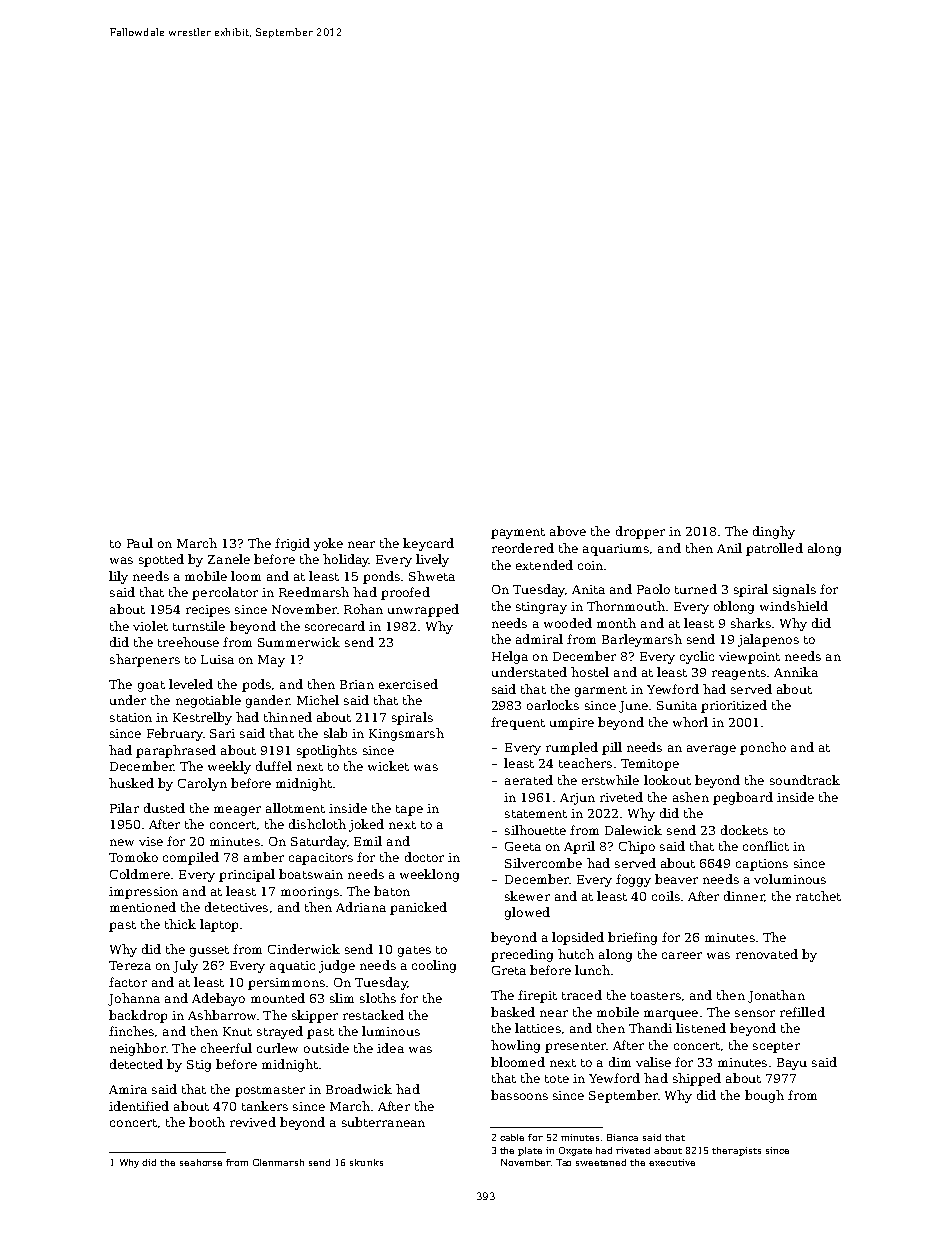  I want to click on payment, so click(518, 533).
